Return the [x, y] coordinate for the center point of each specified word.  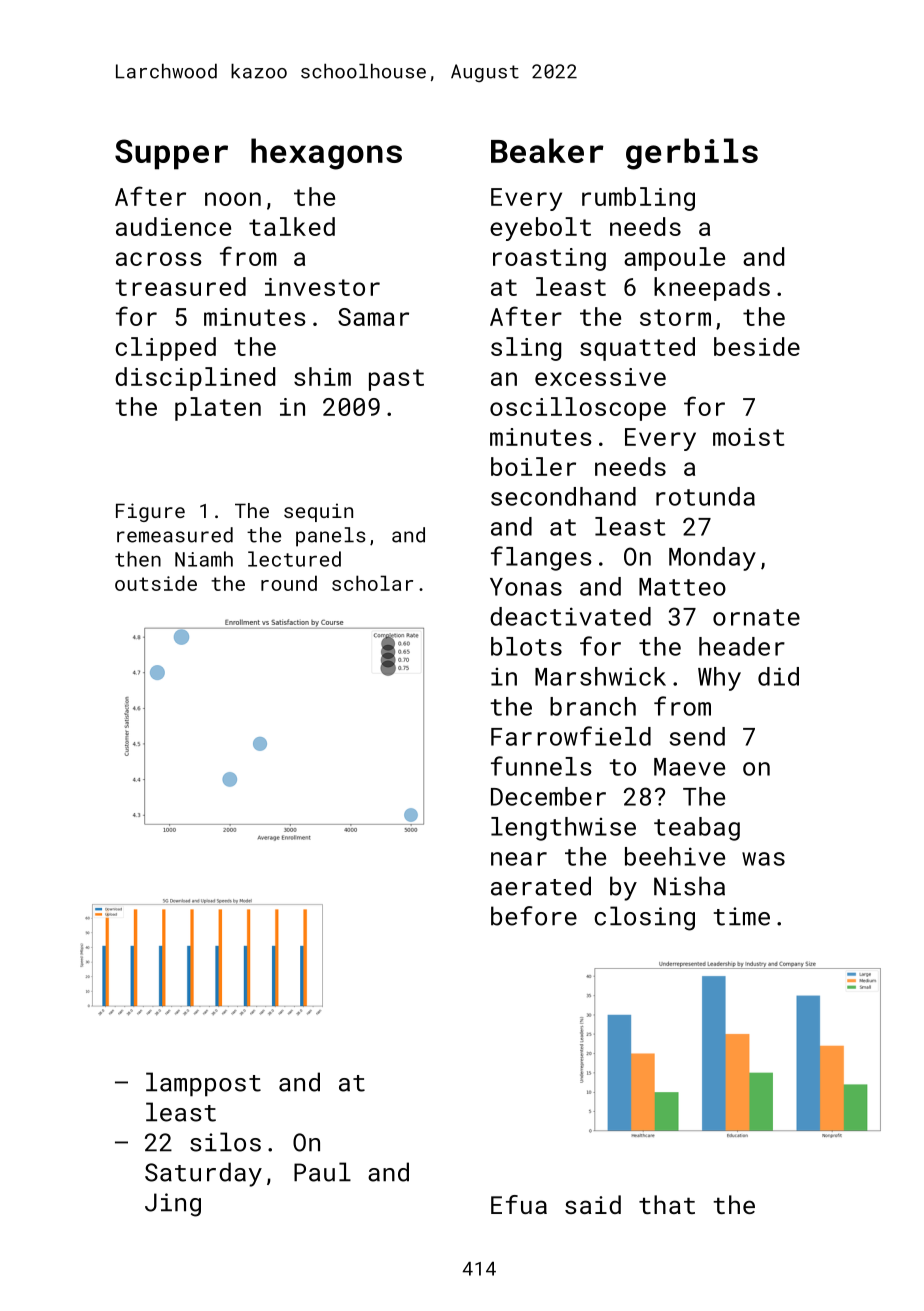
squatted [637, 349]
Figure [150, 512]
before [534, 916]
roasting [549, 259]
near [519, 859]
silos [225, 1142]
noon [233, 199]
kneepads [712, 289]
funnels [541, 766]
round [289, 583]
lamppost [203, 1084]
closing [644, 918]
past [396, 380]
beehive [675, 856]
